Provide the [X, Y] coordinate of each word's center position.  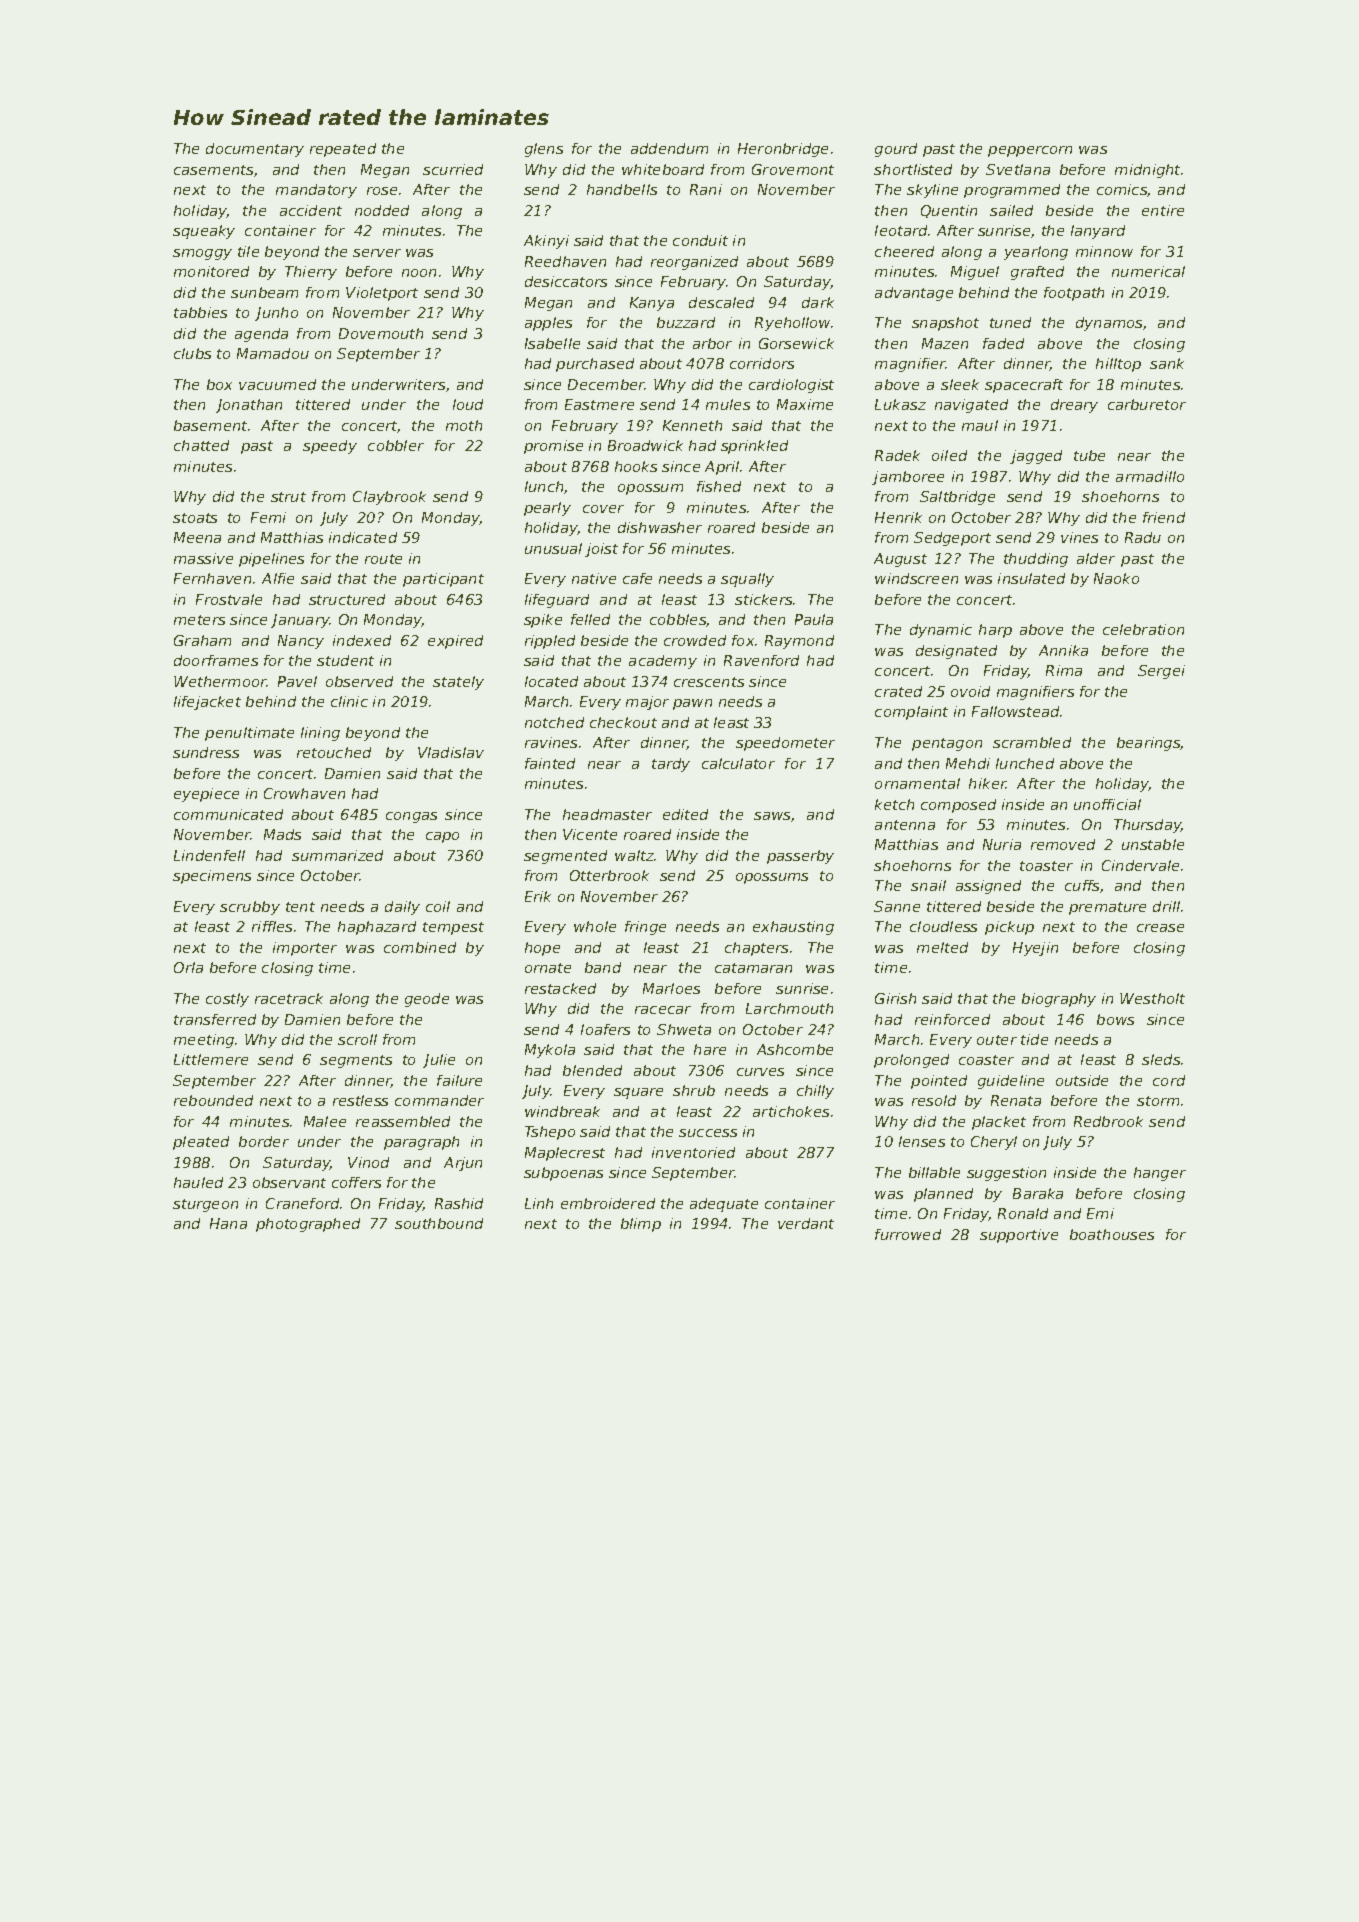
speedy [330, 447]
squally [747, 580]
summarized [337, 855]
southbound [439, 1223]
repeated [343, 150]
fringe [645, 928]
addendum [669, 148]
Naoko [1116, 578]
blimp [641, 1225]
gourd [896, 150]
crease [1160, 928]
